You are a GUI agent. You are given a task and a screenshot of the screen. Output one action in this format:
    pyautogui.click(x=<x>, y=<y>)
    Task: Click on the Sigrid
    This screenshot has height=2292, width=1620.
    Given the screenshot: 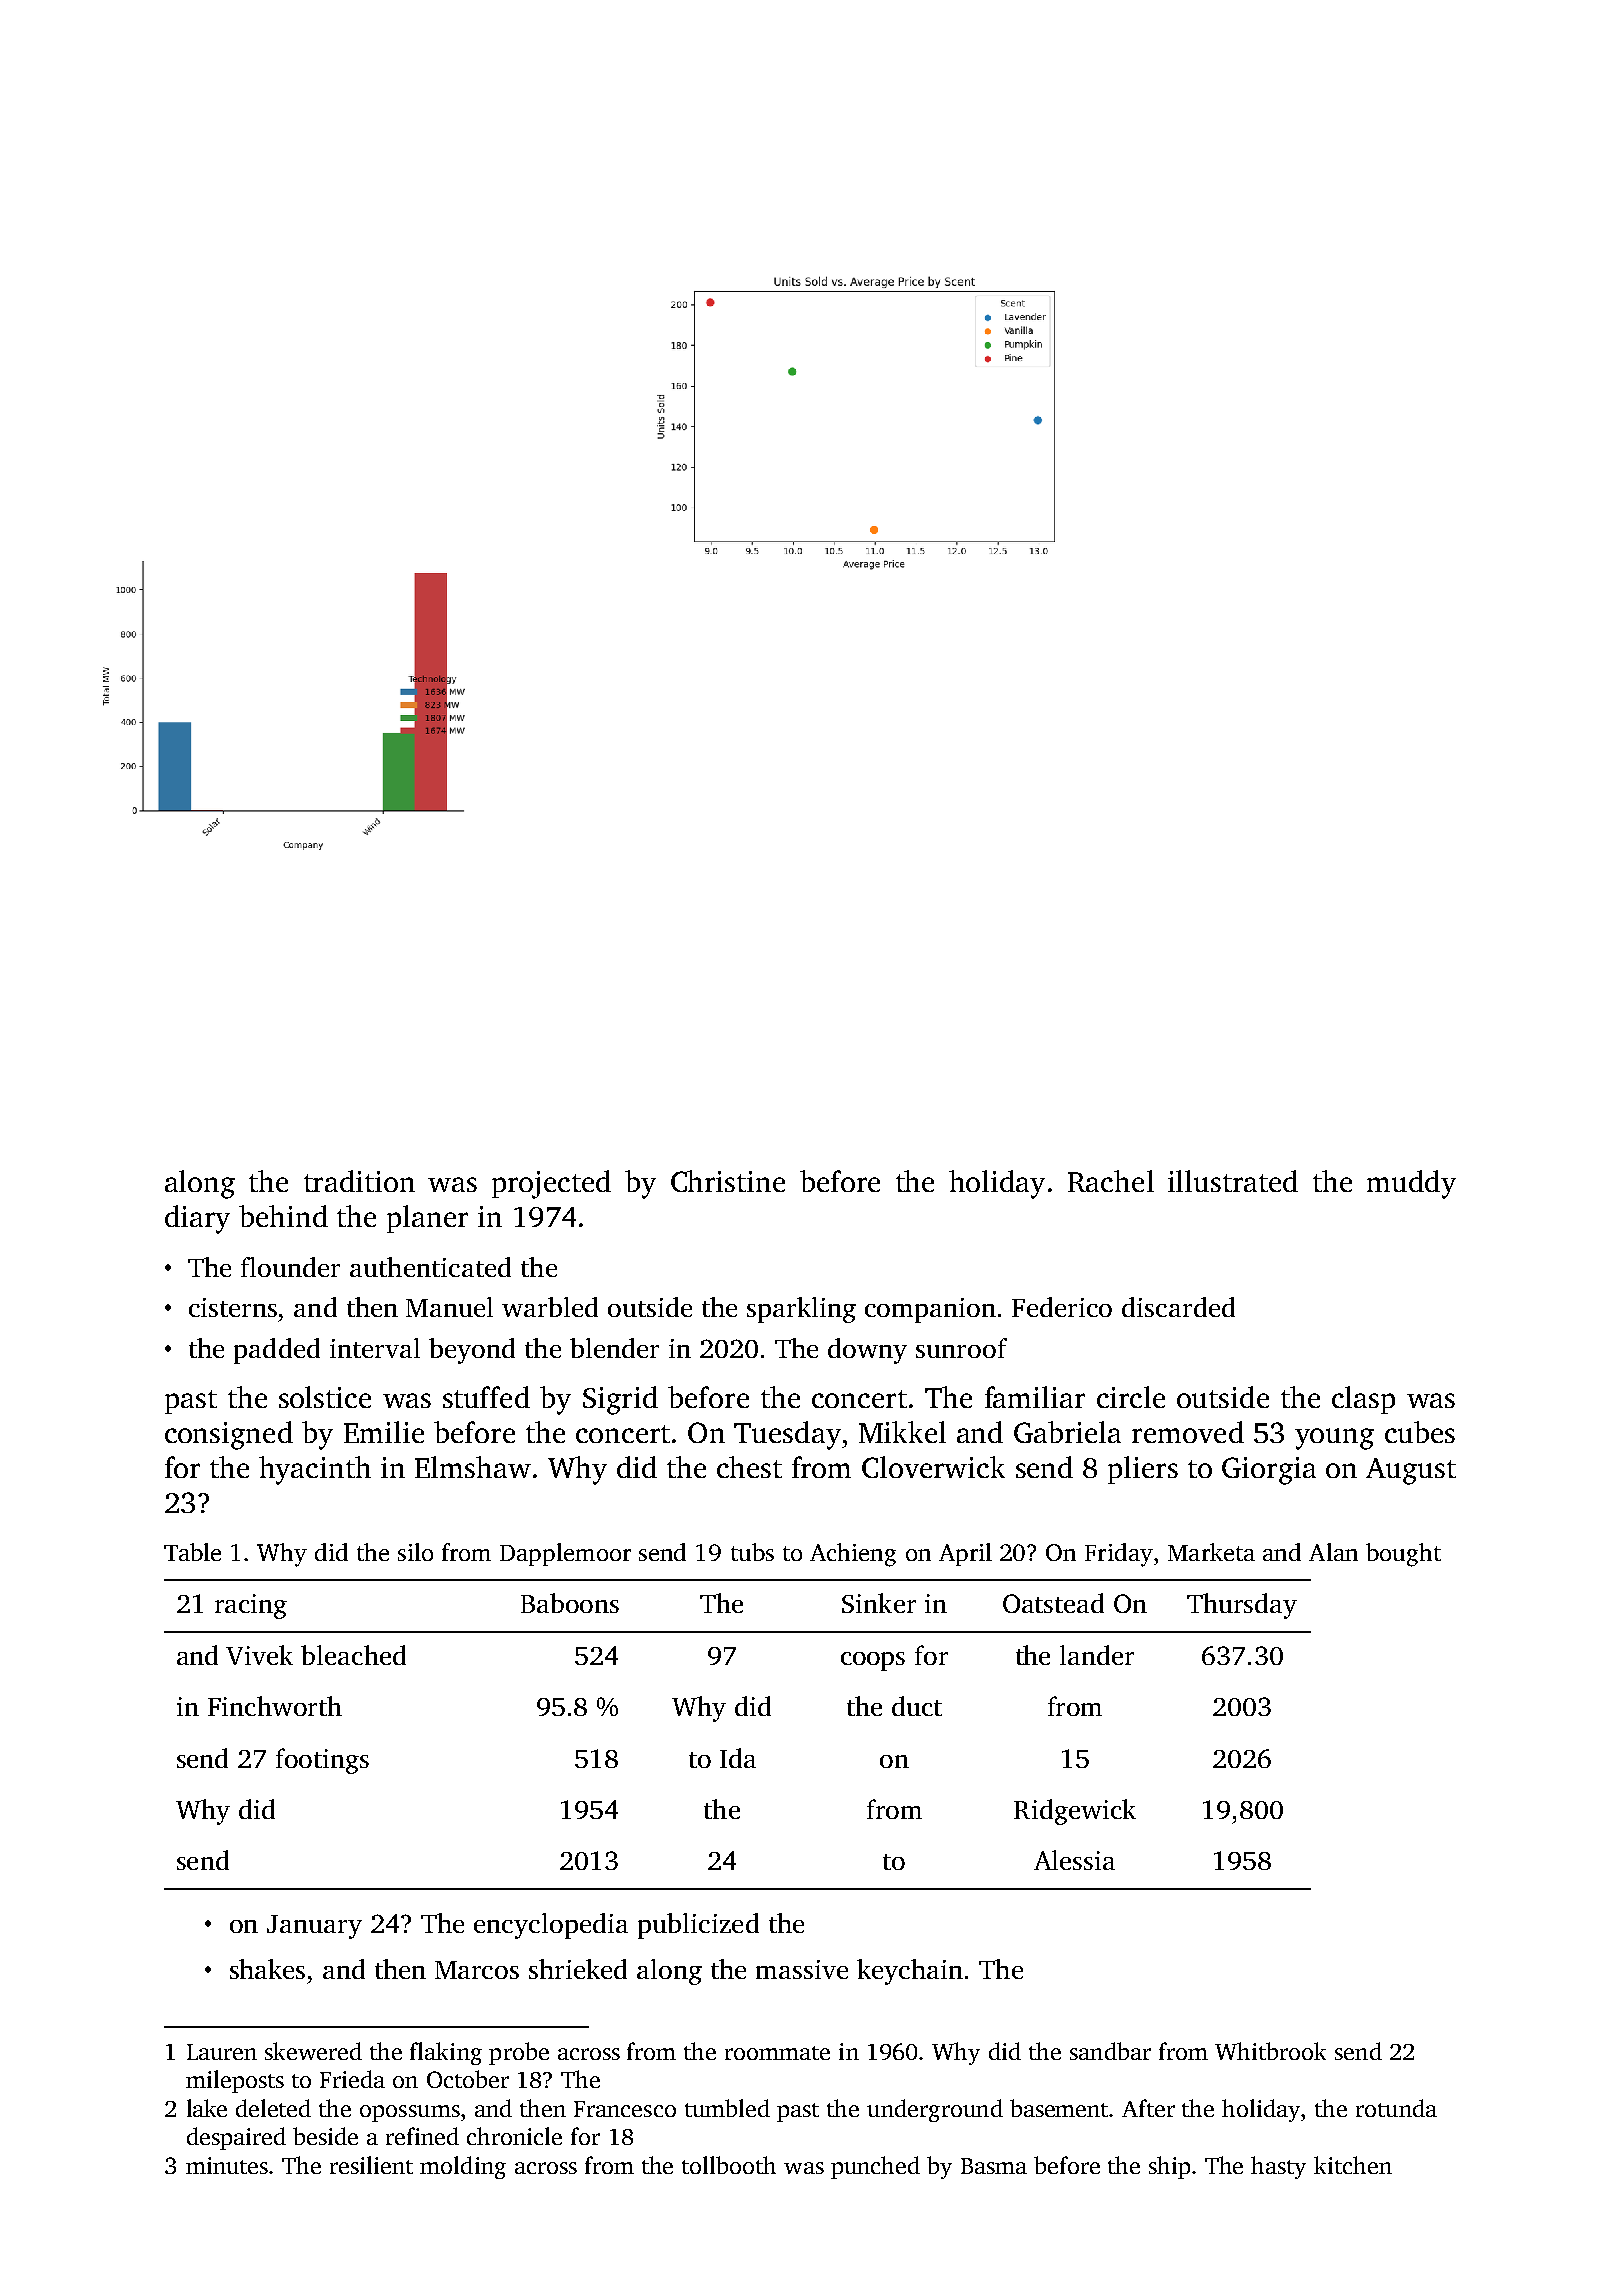 What is the action you would take?
    pyautogui.click(x=620, y=1400)
